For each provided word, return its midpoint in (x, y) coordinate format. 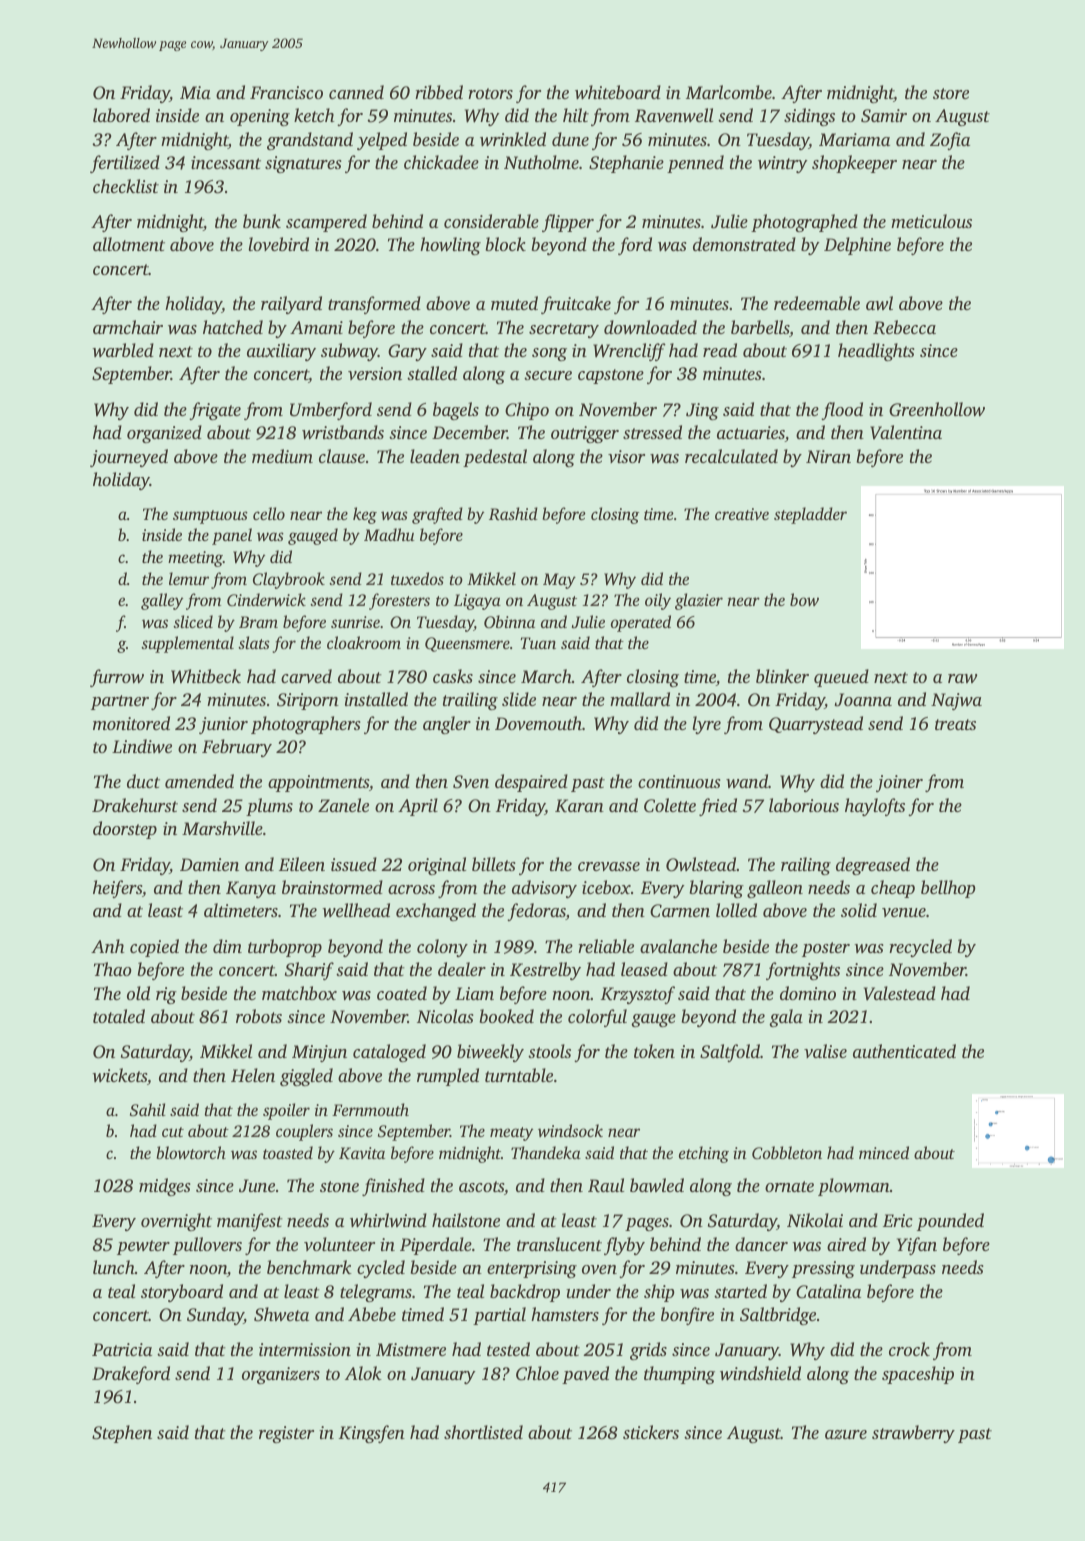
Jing (702, 411)
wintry (783, 164)
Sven (471, 782)
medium (282, 456)
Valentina (906, 432)
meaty (511, 1134)
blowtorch (191, 1152)
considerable (491, 221)
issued (354, 864)
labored (121, 115)
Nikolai (815, 1220)
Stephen (122, 1434)
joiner (899, 783)
